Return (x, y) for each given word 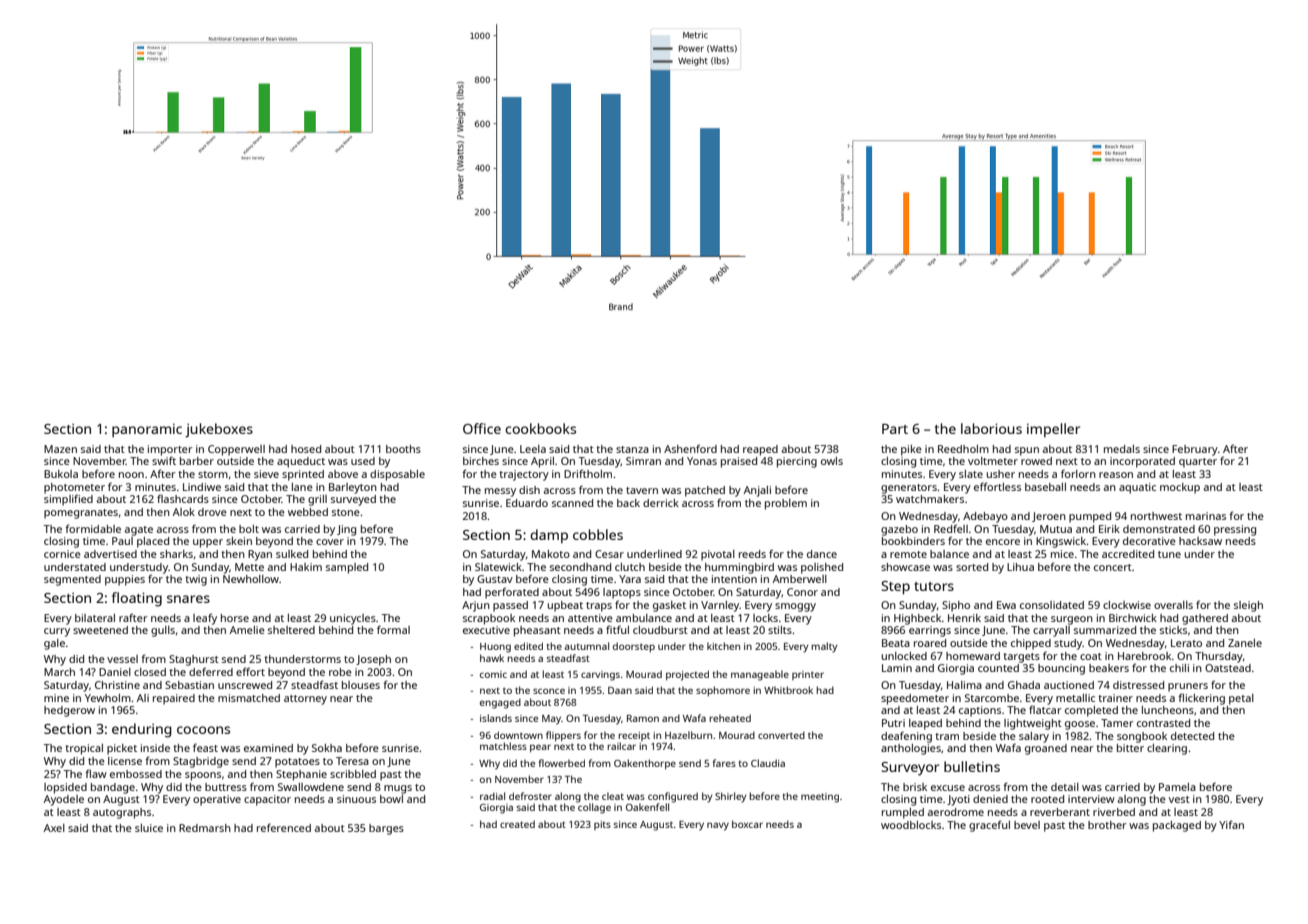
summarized (1105, 630)
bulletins (972, 766)
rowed (1036, 461)
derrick (661, 503)
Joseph (373, 660)
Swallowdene (311, 787)
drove (212, 512)
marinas (1206, 516)
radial (492, 796)
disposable (397, 475)
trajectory (524, 475)
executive (486, 630)
